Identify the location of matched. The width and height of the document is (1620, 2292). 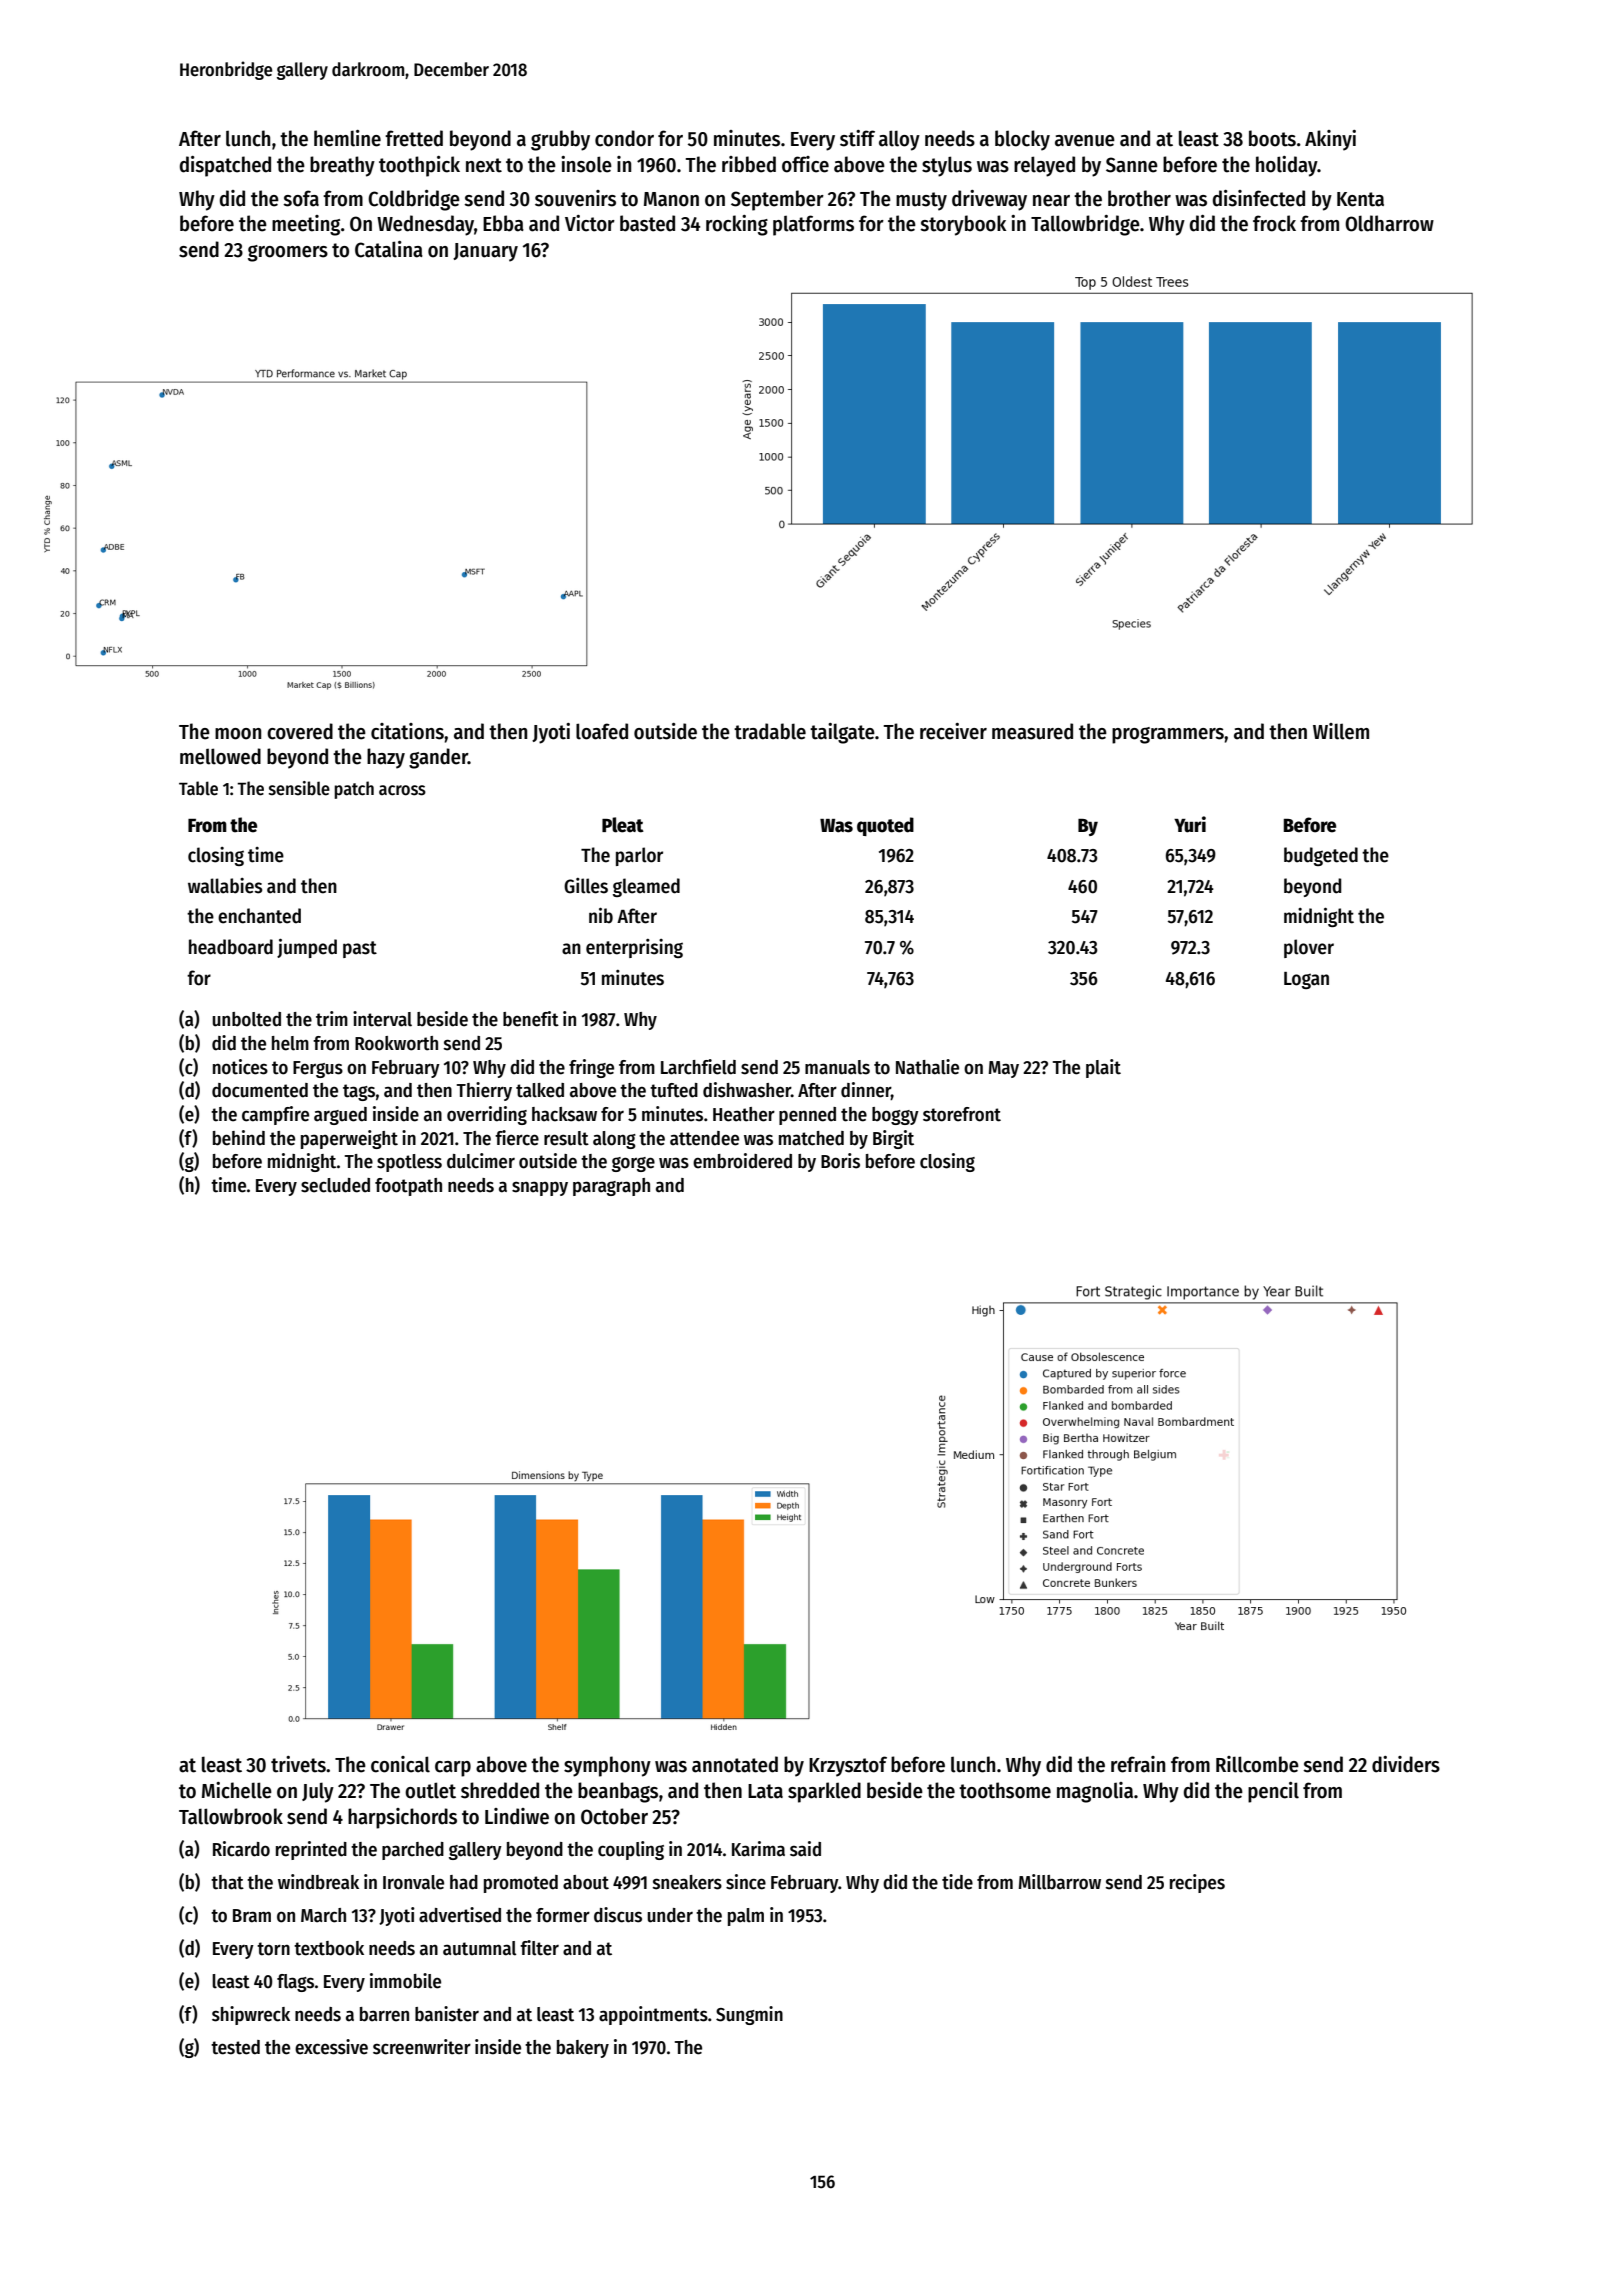
(811, 1138).
